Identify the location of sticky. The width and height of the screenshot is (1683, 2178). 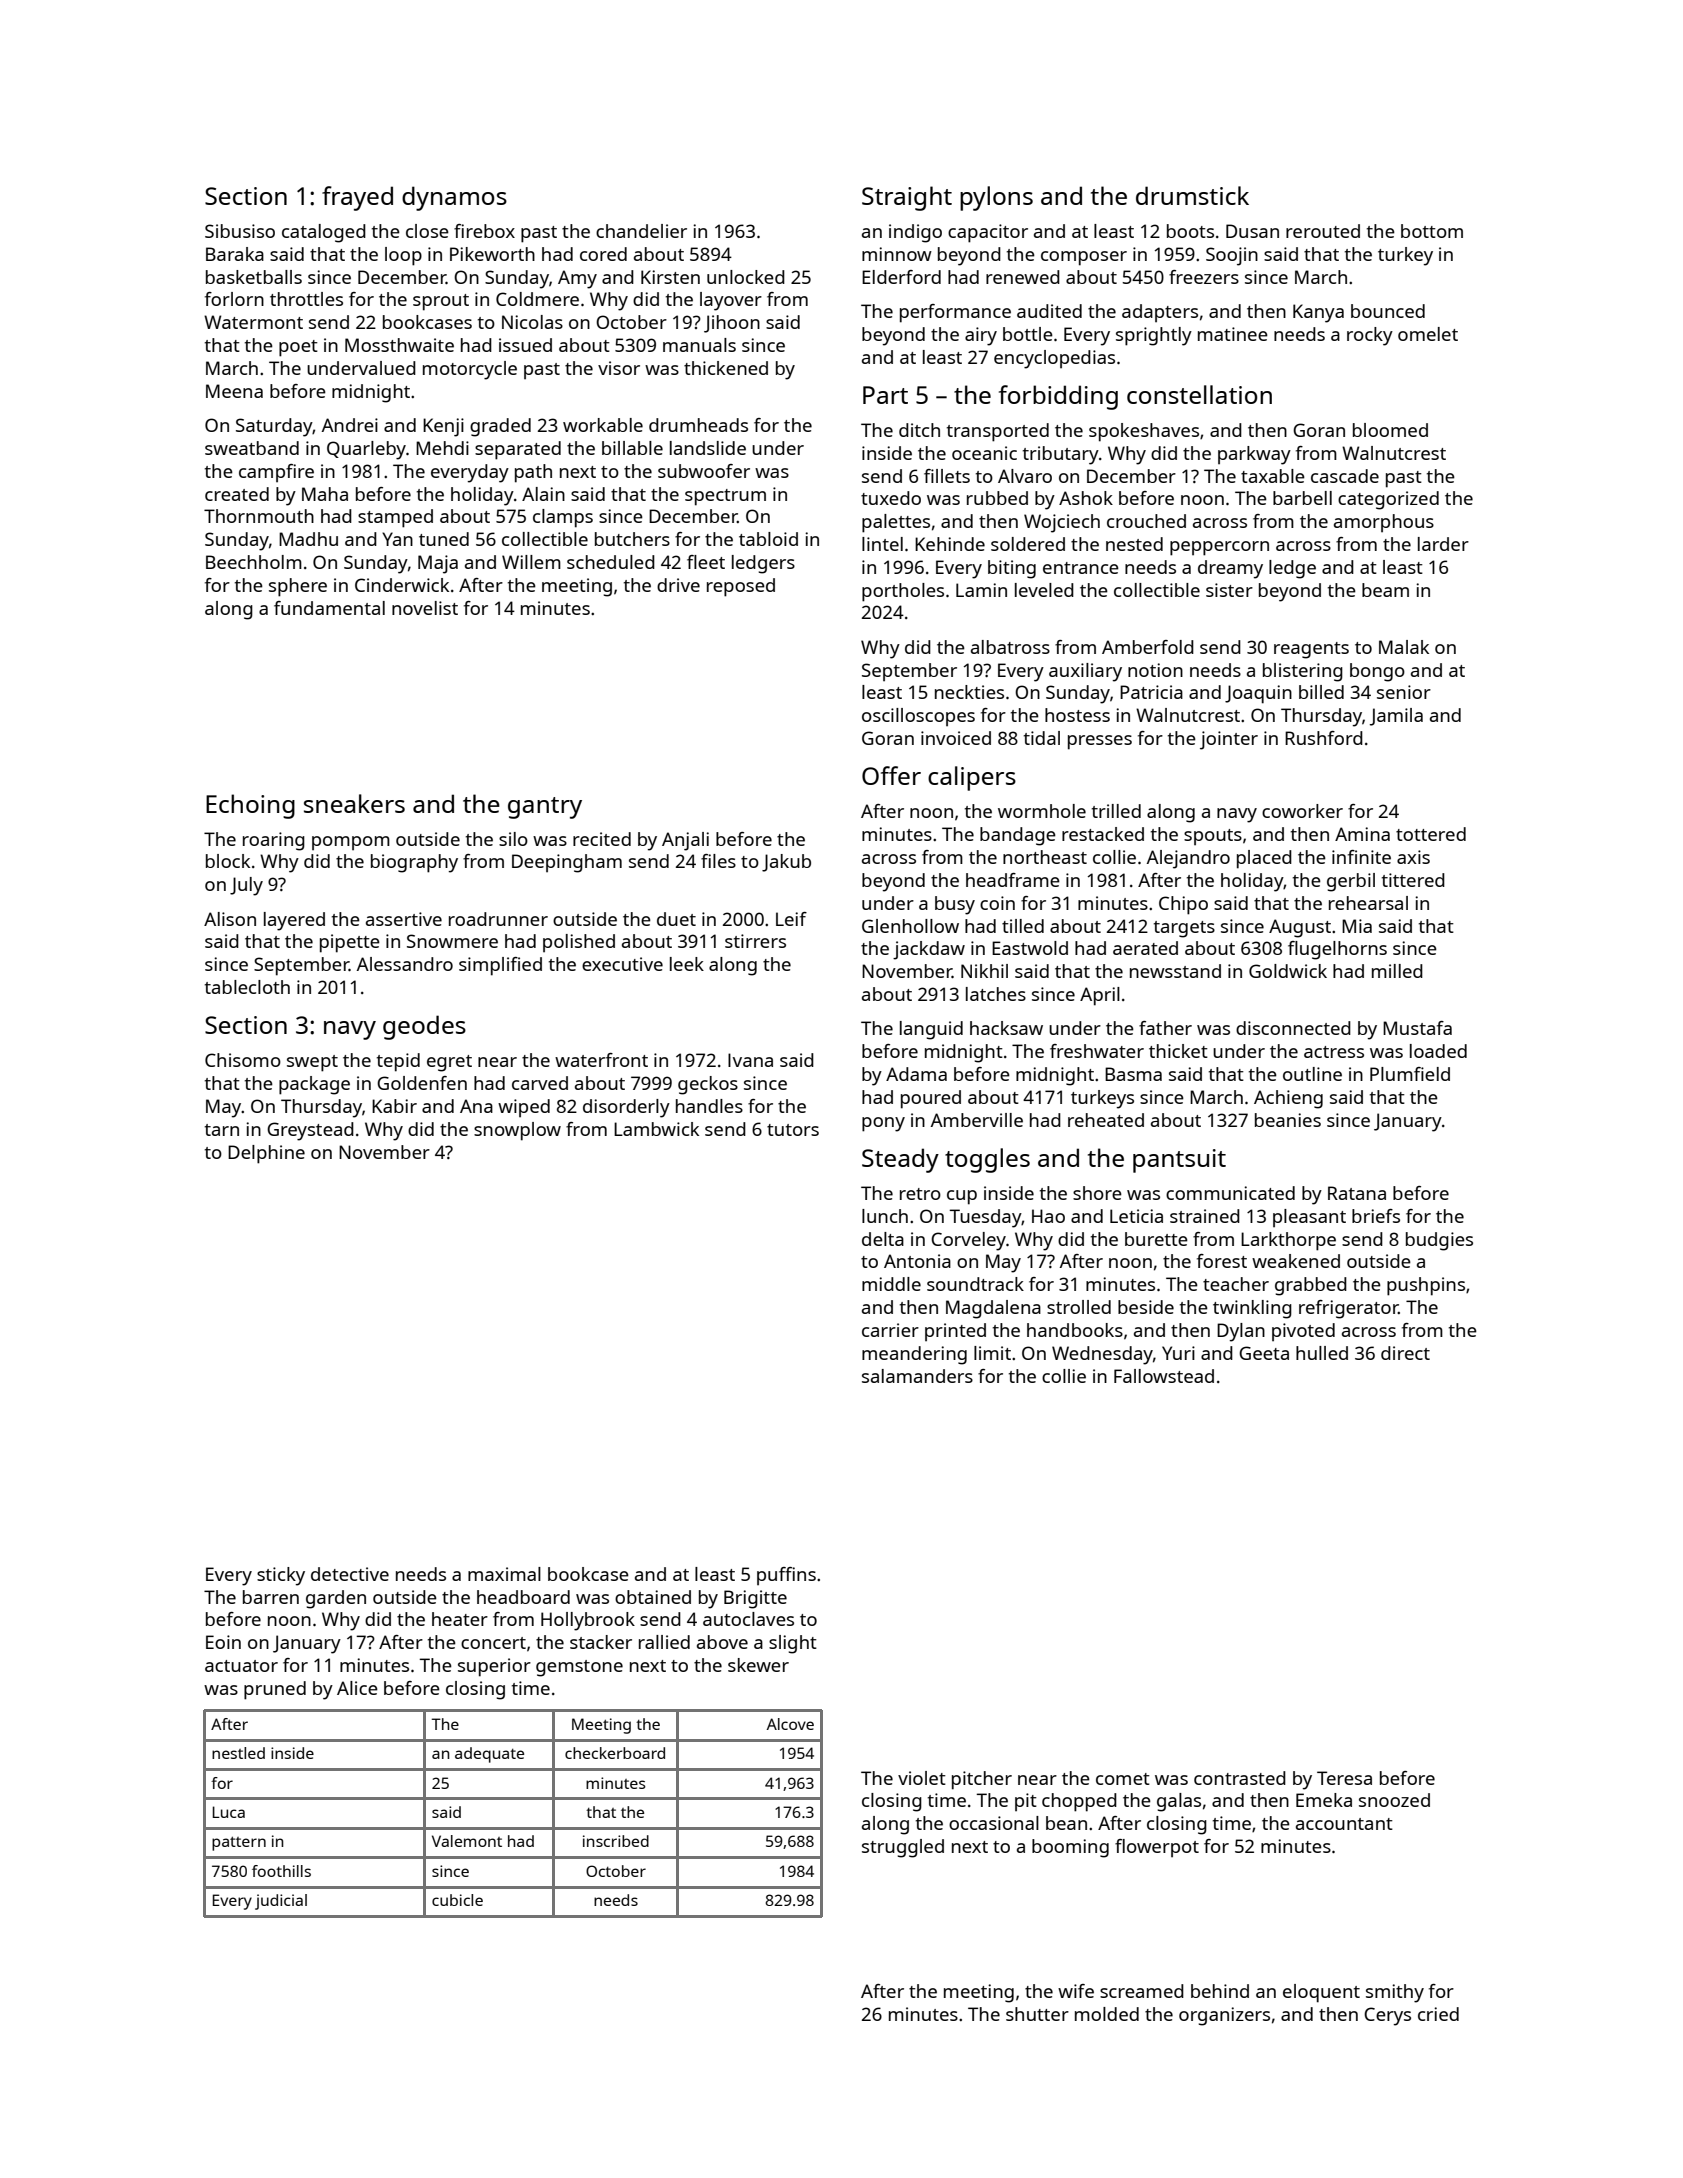
(281, 1576).
